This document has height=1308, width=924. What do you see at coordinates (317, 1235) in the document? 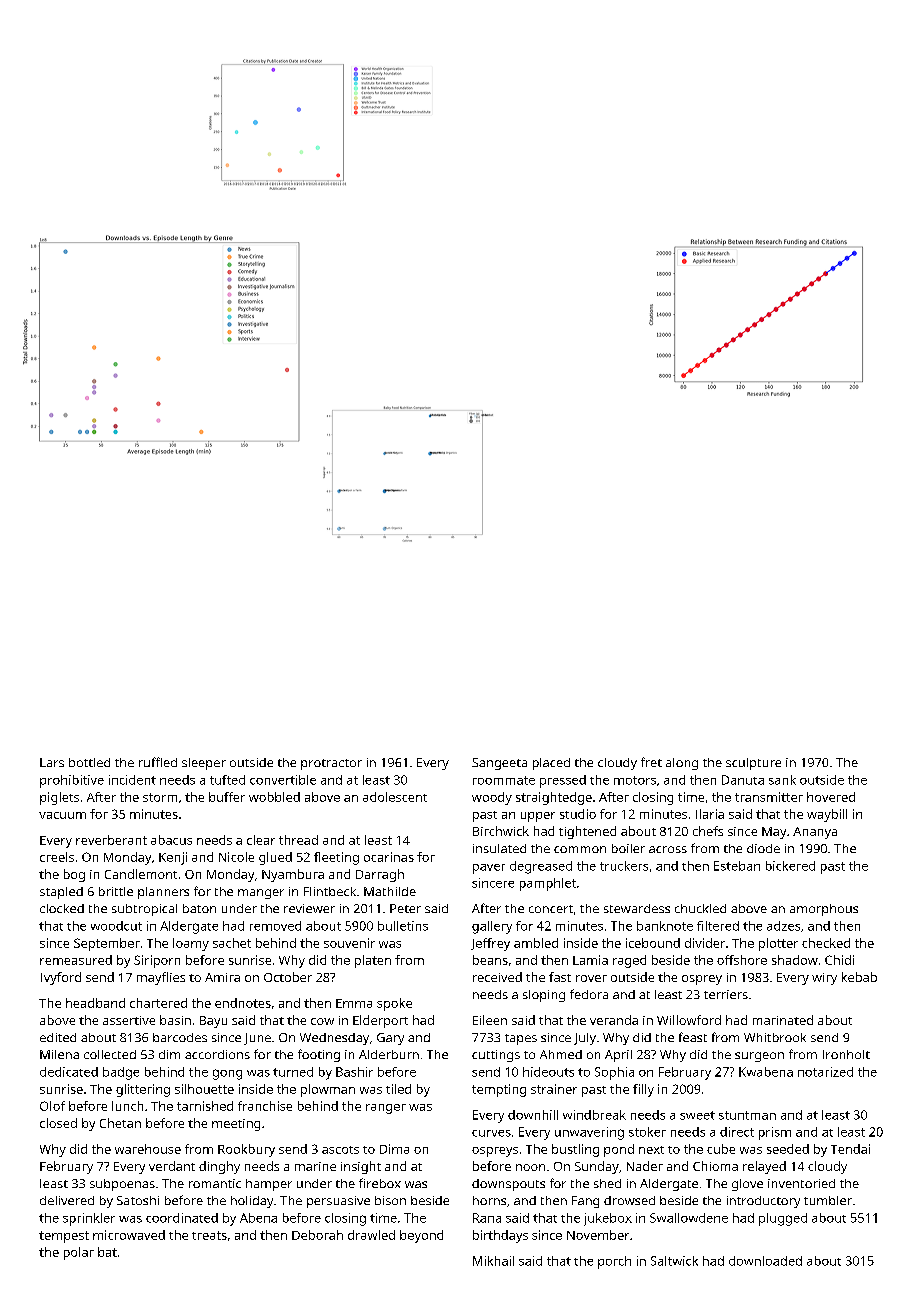
I see `Deborah` at bounding box center [317, 1235].
